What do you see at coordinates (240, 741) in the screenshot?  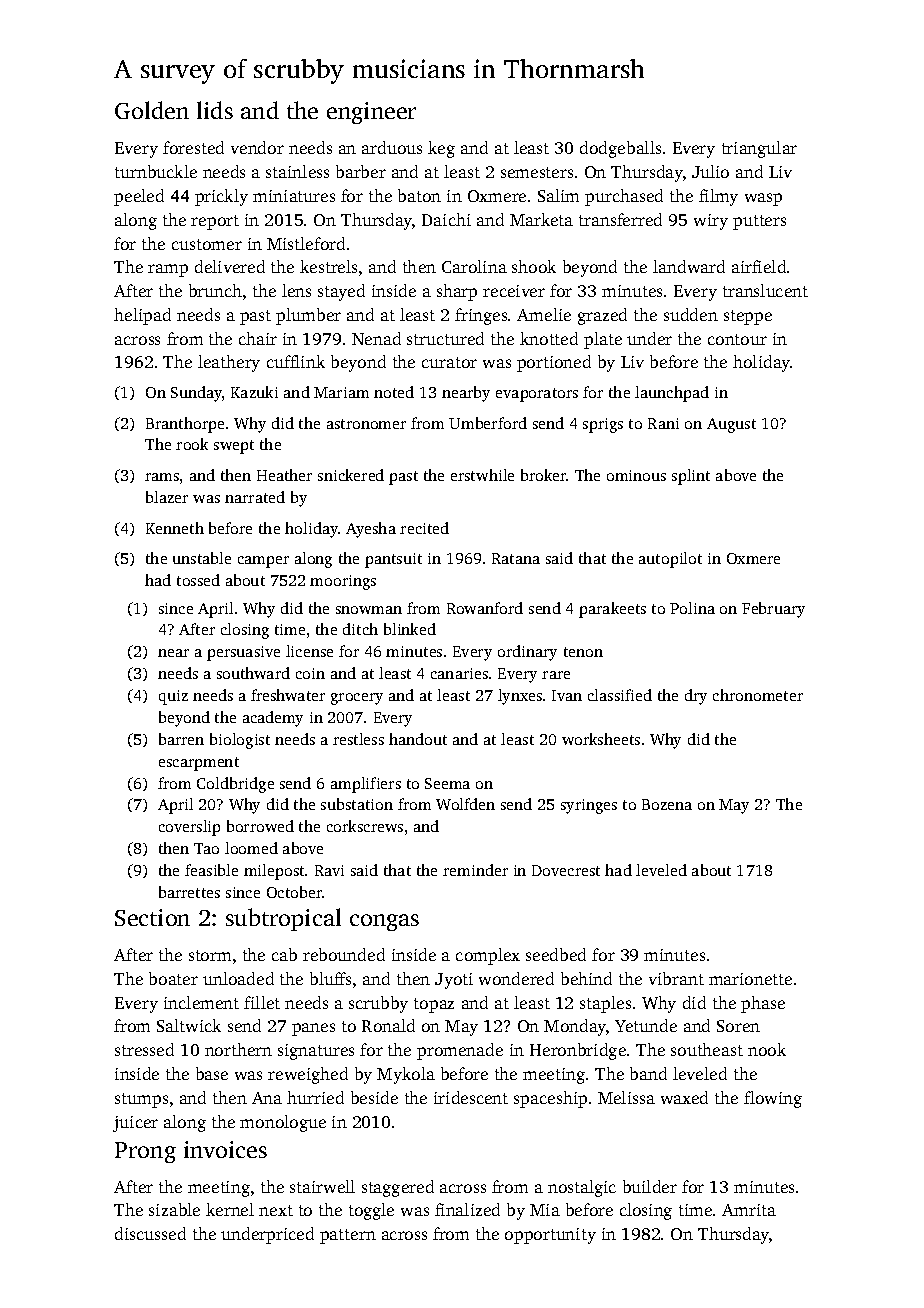 I see `biologist` at bounding box center [240, 741].
